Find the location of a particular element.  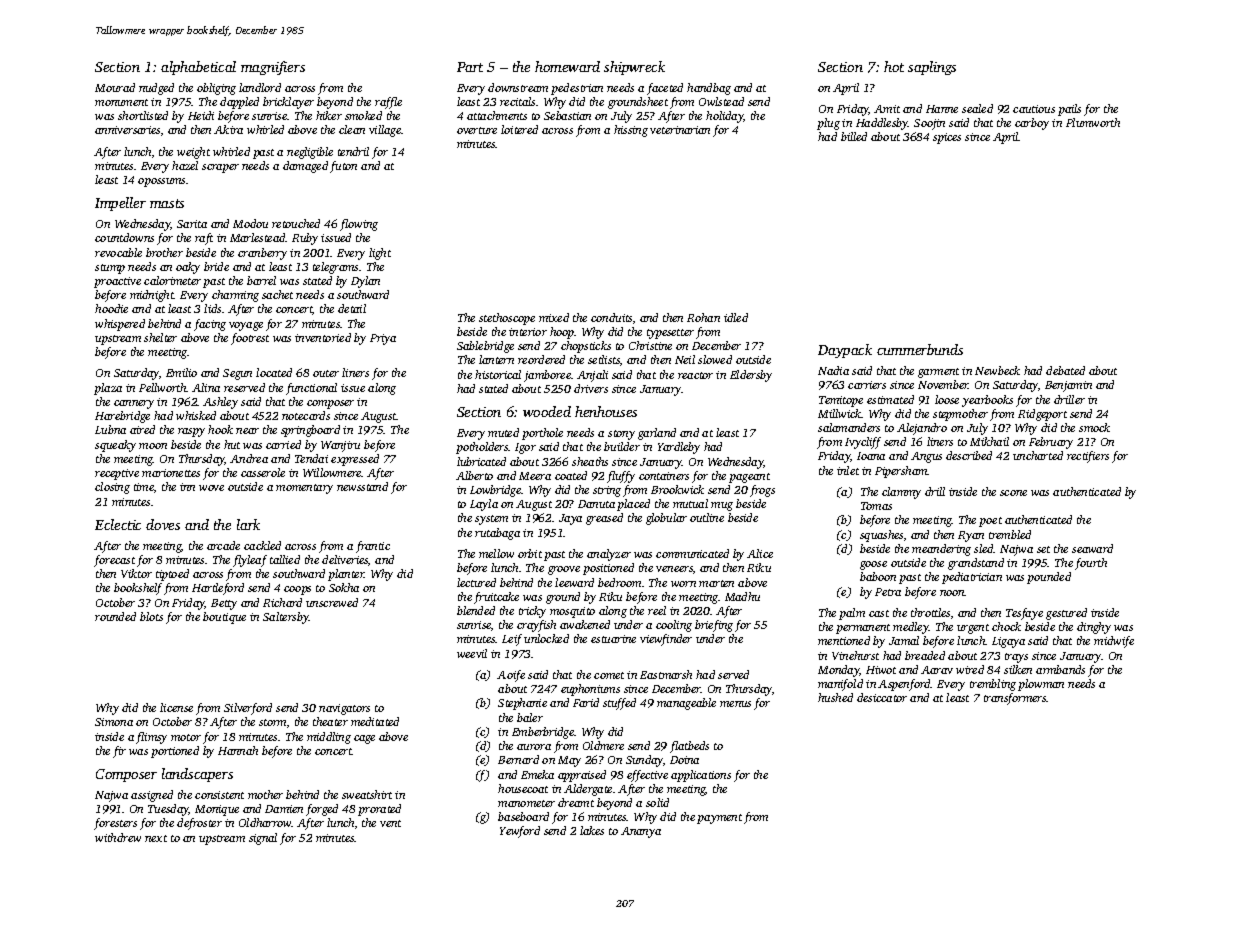

hiker is located at coordinates (329, 115).
